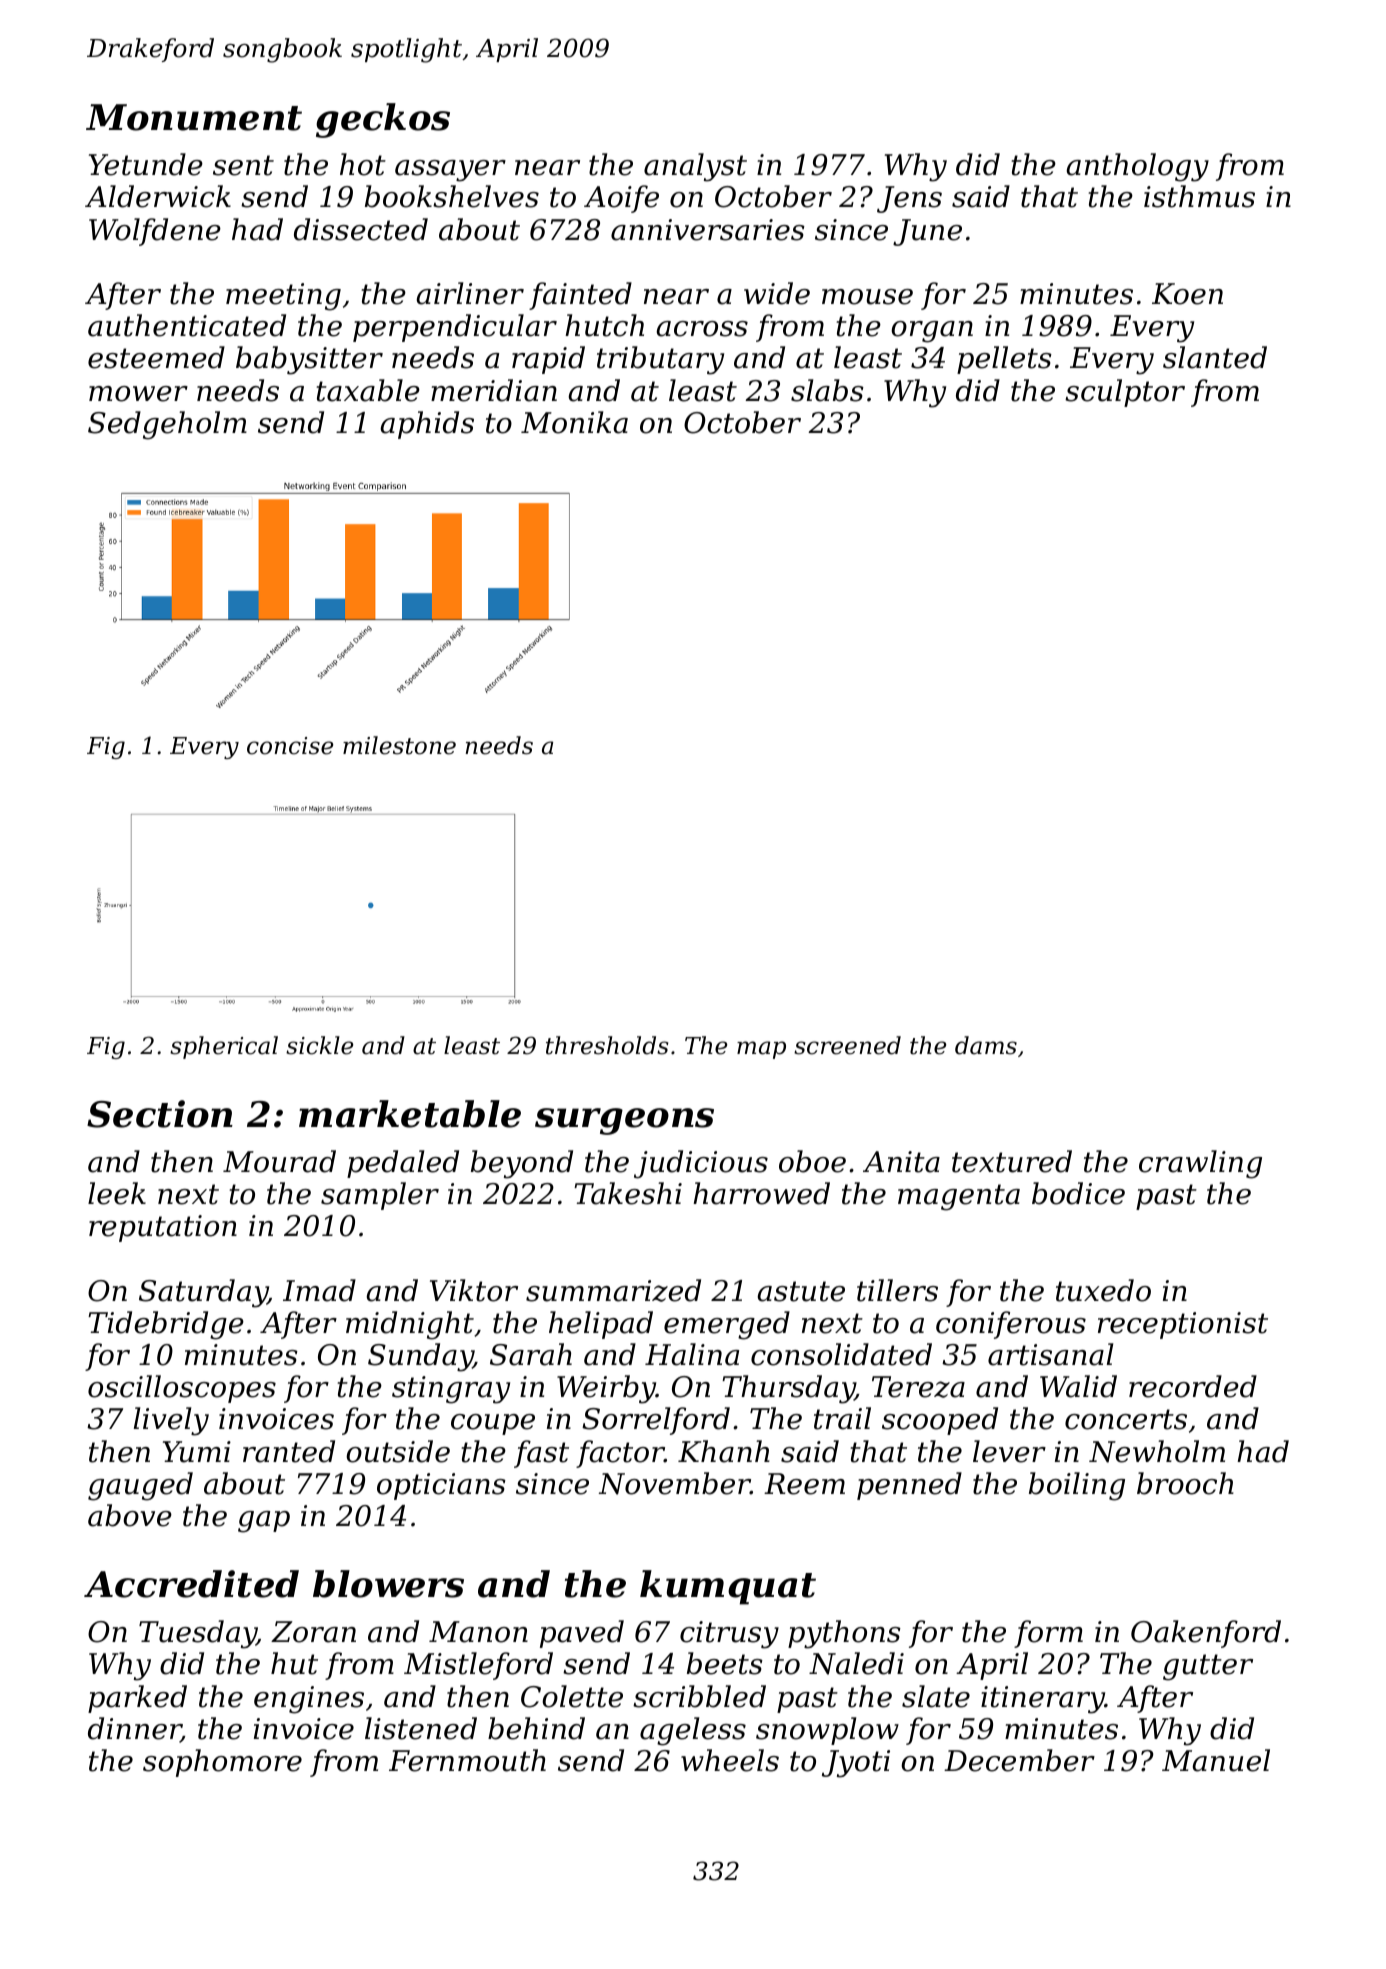 The height and width of the document is (1969, 1386). I want to click on geckos, so click(383, 120).
